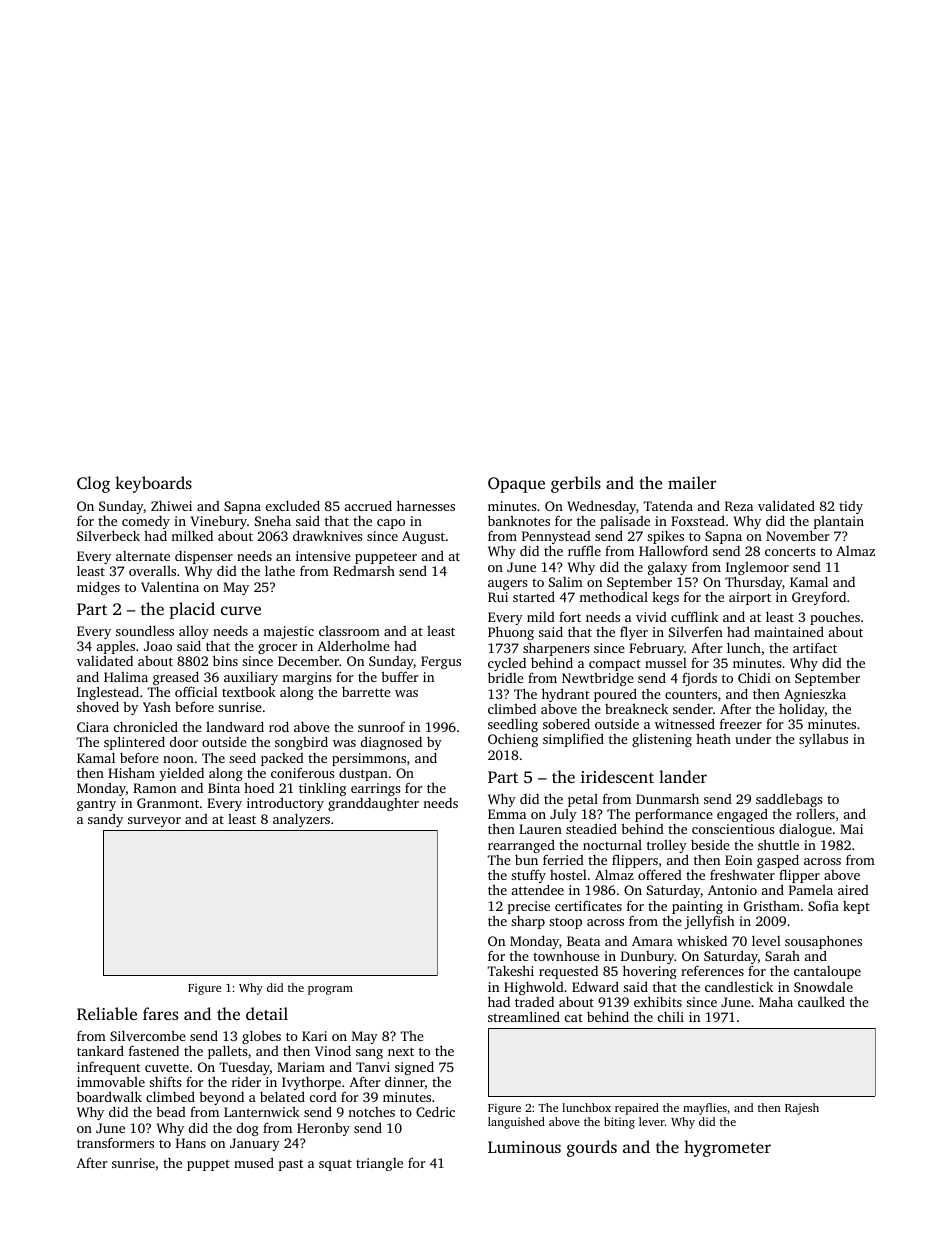 The height and width of the screenshot is (1233, 952). I want to click on bun, so click(526, 860).
